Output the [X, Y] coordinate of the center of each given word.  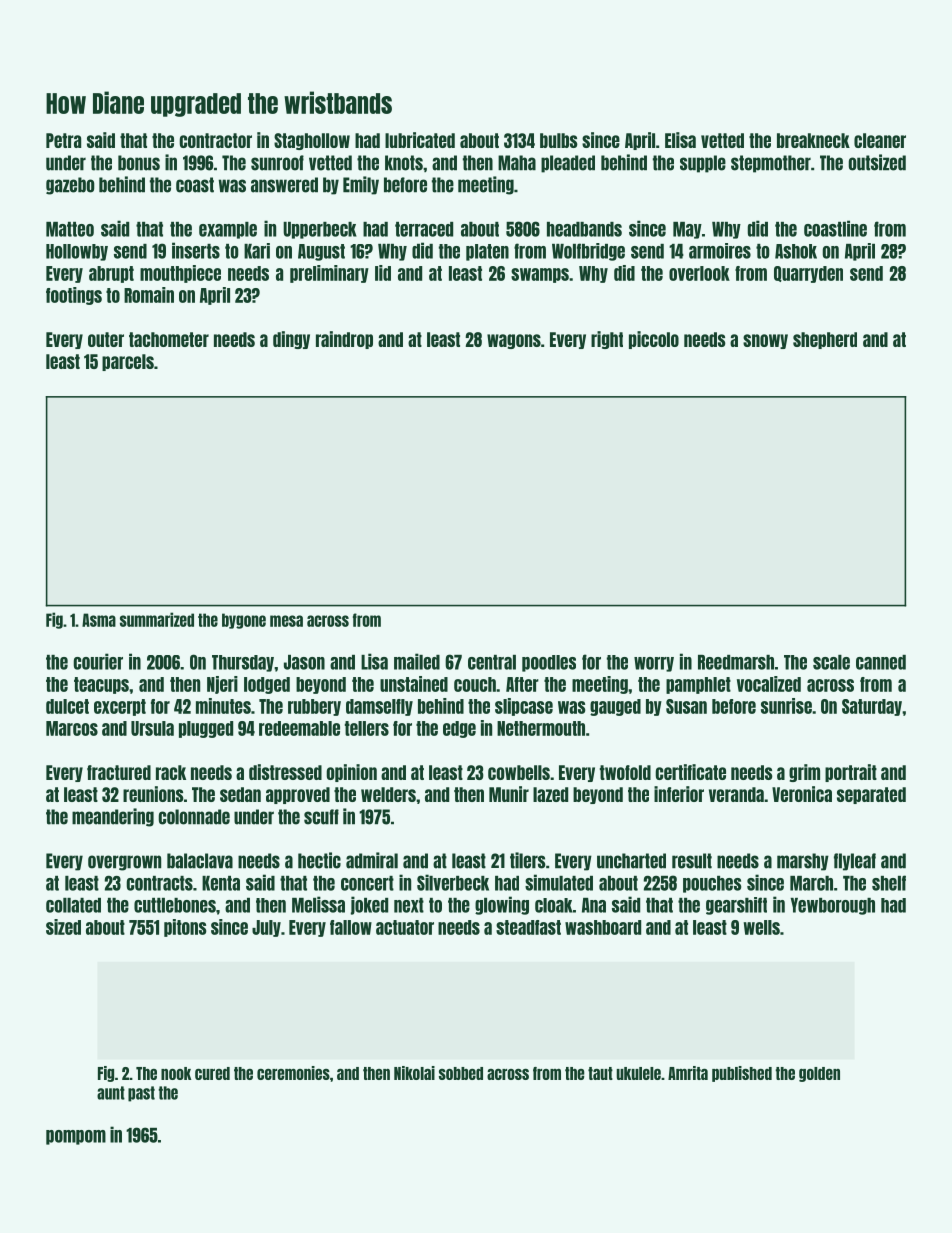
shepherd [825, 340]
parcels [128, 362]
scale [831, 662]
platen [487, 252]
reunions [153, 794]
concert [367, 883]
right [607, 340]
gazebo [70, 186]
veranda [736, 794]
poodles [549, 663]
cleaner [880, 140]
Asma [99, 620]
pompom [76, 1137]
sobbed [461, 1073]
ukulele [638, 1073]
